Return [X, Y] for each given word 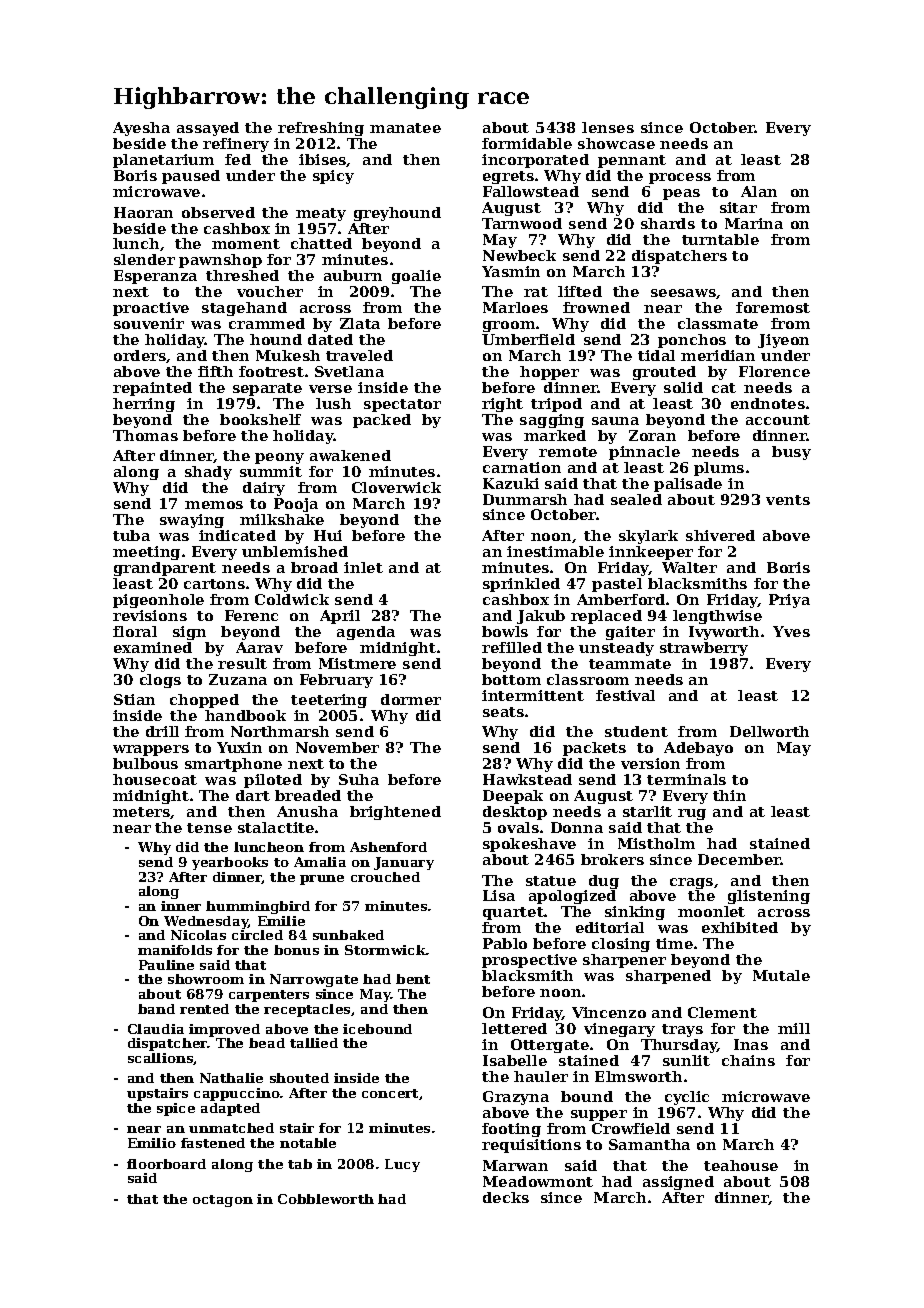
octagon [223, 1201]
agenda [366, 633]
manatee [405, 128]
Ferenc [251, 615]
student [636, 731]
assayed [208, 129]
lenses [608, 127]
